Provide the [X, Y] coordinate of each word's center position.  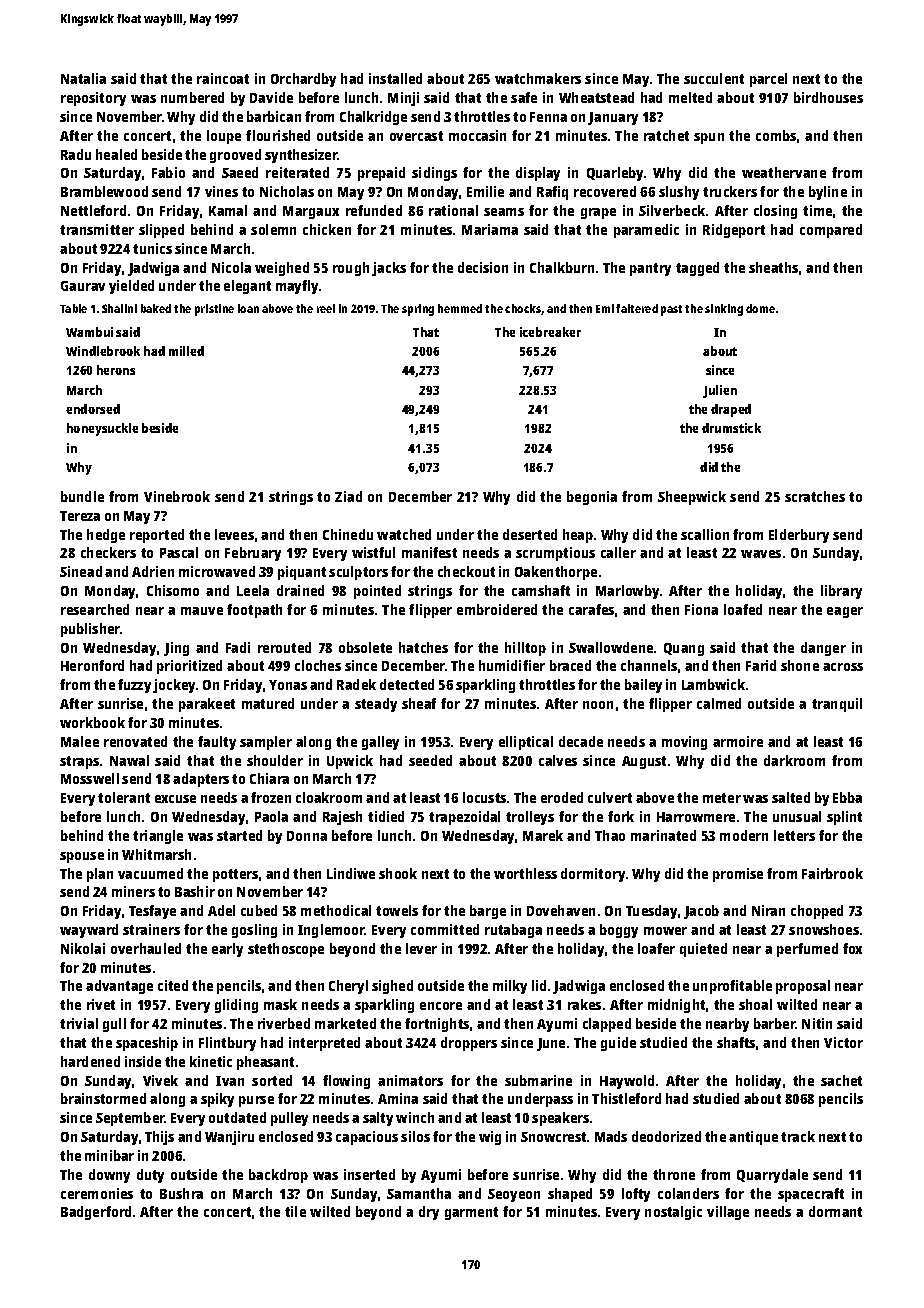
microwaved [217, 571]
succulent [714, 78]
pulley [289, 1119]
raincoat [223, 78]
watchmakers [538, 78]
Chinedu [348, 534]
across [843, 667]
